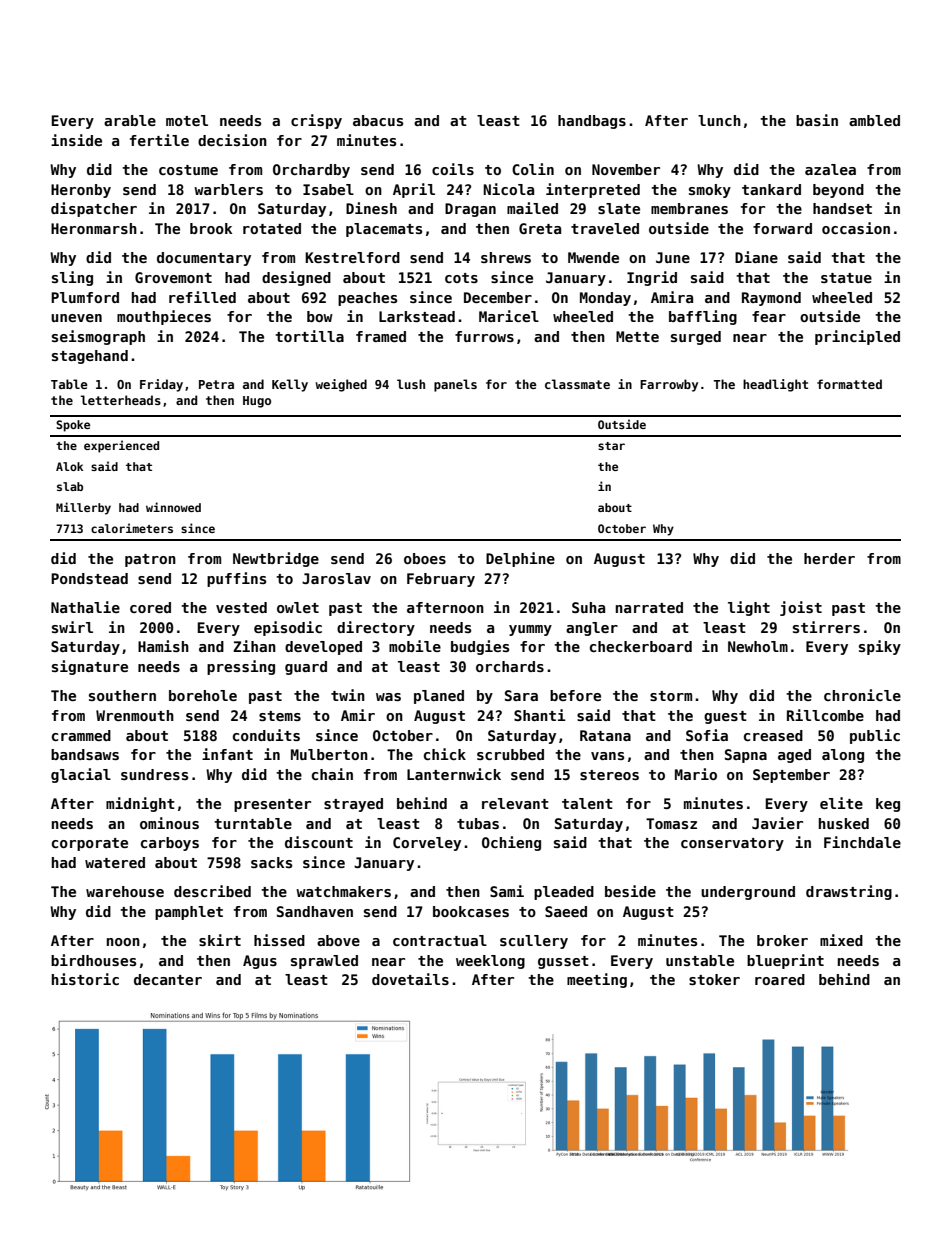  I want to click on crispy, so click(316, 121).
